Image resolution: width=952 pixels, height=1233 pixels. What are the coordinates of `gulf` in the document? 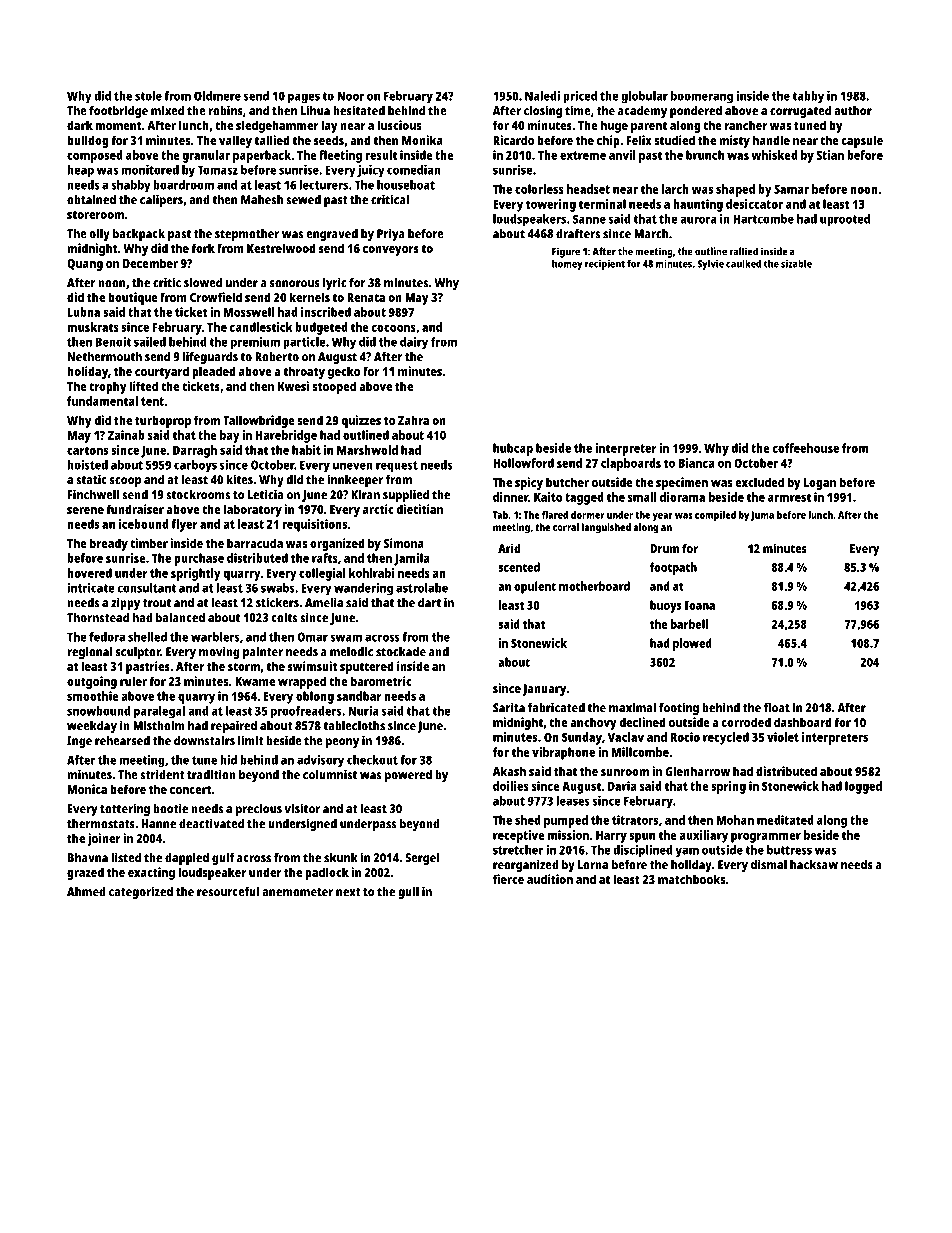 It's located at (223, 859).
